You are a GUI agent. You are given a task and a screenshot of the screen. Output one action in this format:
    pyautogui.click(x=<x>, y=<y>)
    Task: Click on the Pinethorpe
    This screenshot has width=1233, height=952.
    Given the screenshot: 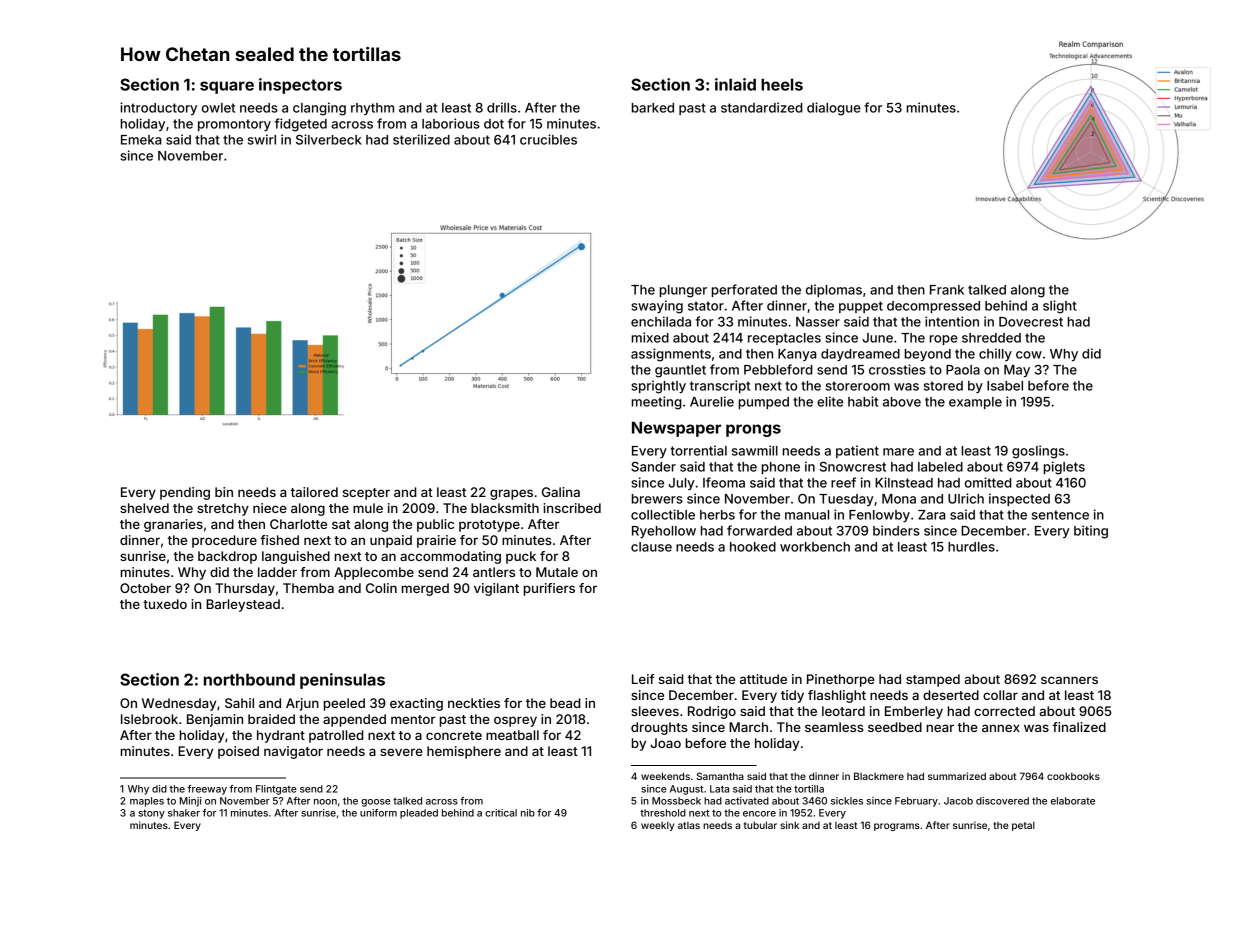 What is the action you would take?
    pyautogui.click(x=841, y=680)
